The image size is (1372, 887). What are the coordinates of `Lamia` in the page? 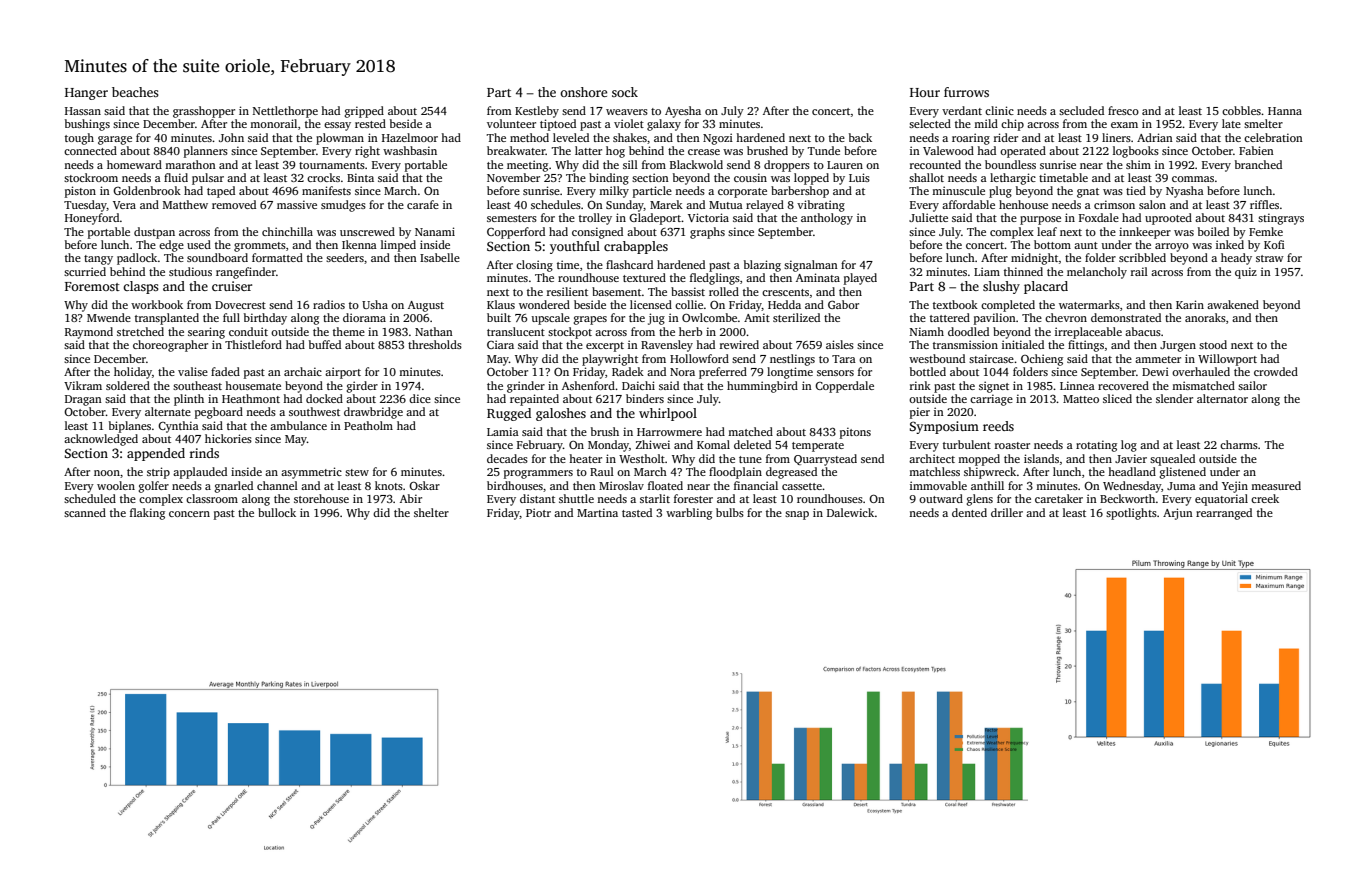 It's located at (503, 431).
